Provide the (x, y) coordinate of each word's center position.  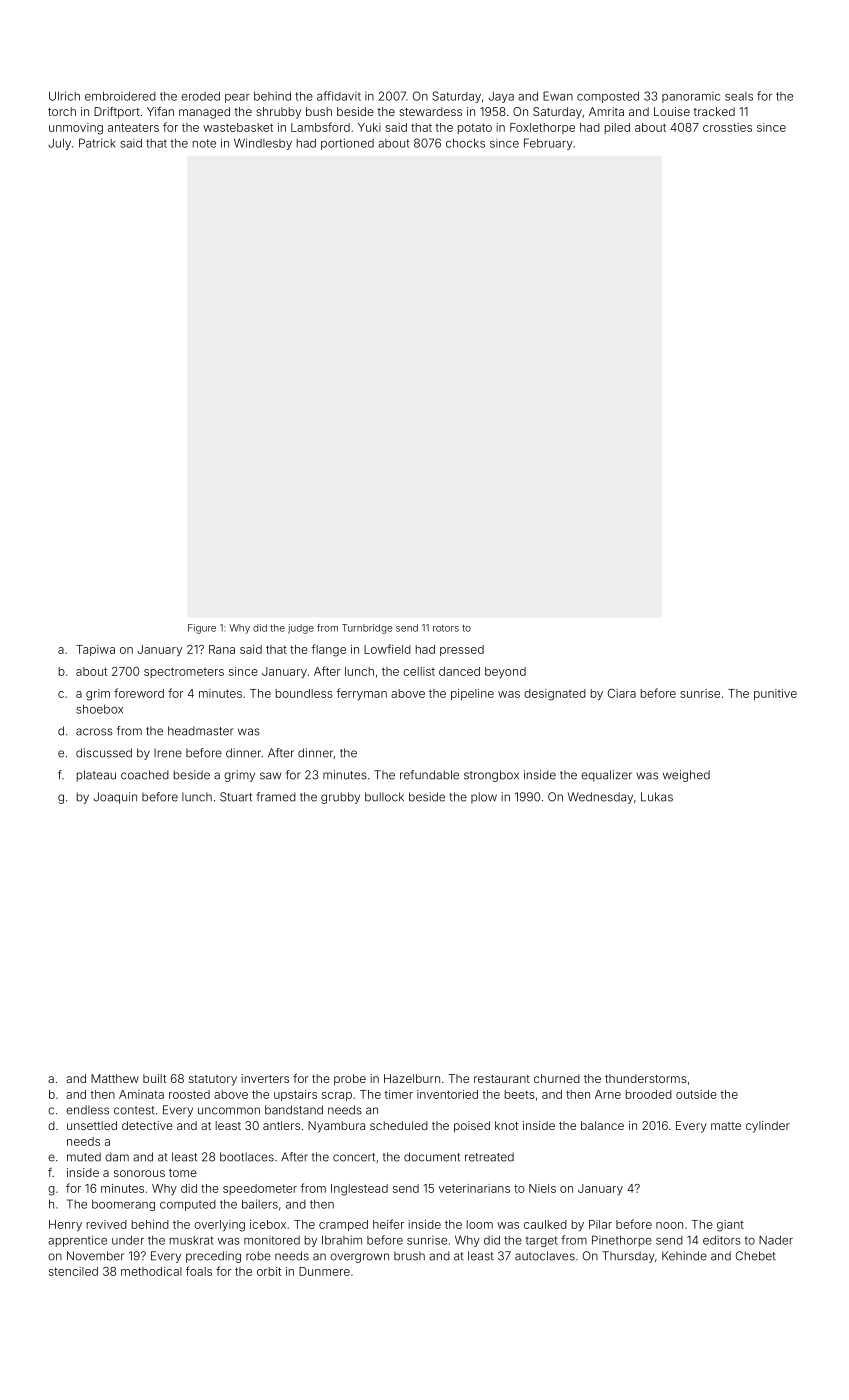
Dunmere (324, 1271)
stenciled (73, 1271)
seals (739, 96)
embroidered (120, 96)
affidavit (339, 96)
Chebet (755, 1256)
